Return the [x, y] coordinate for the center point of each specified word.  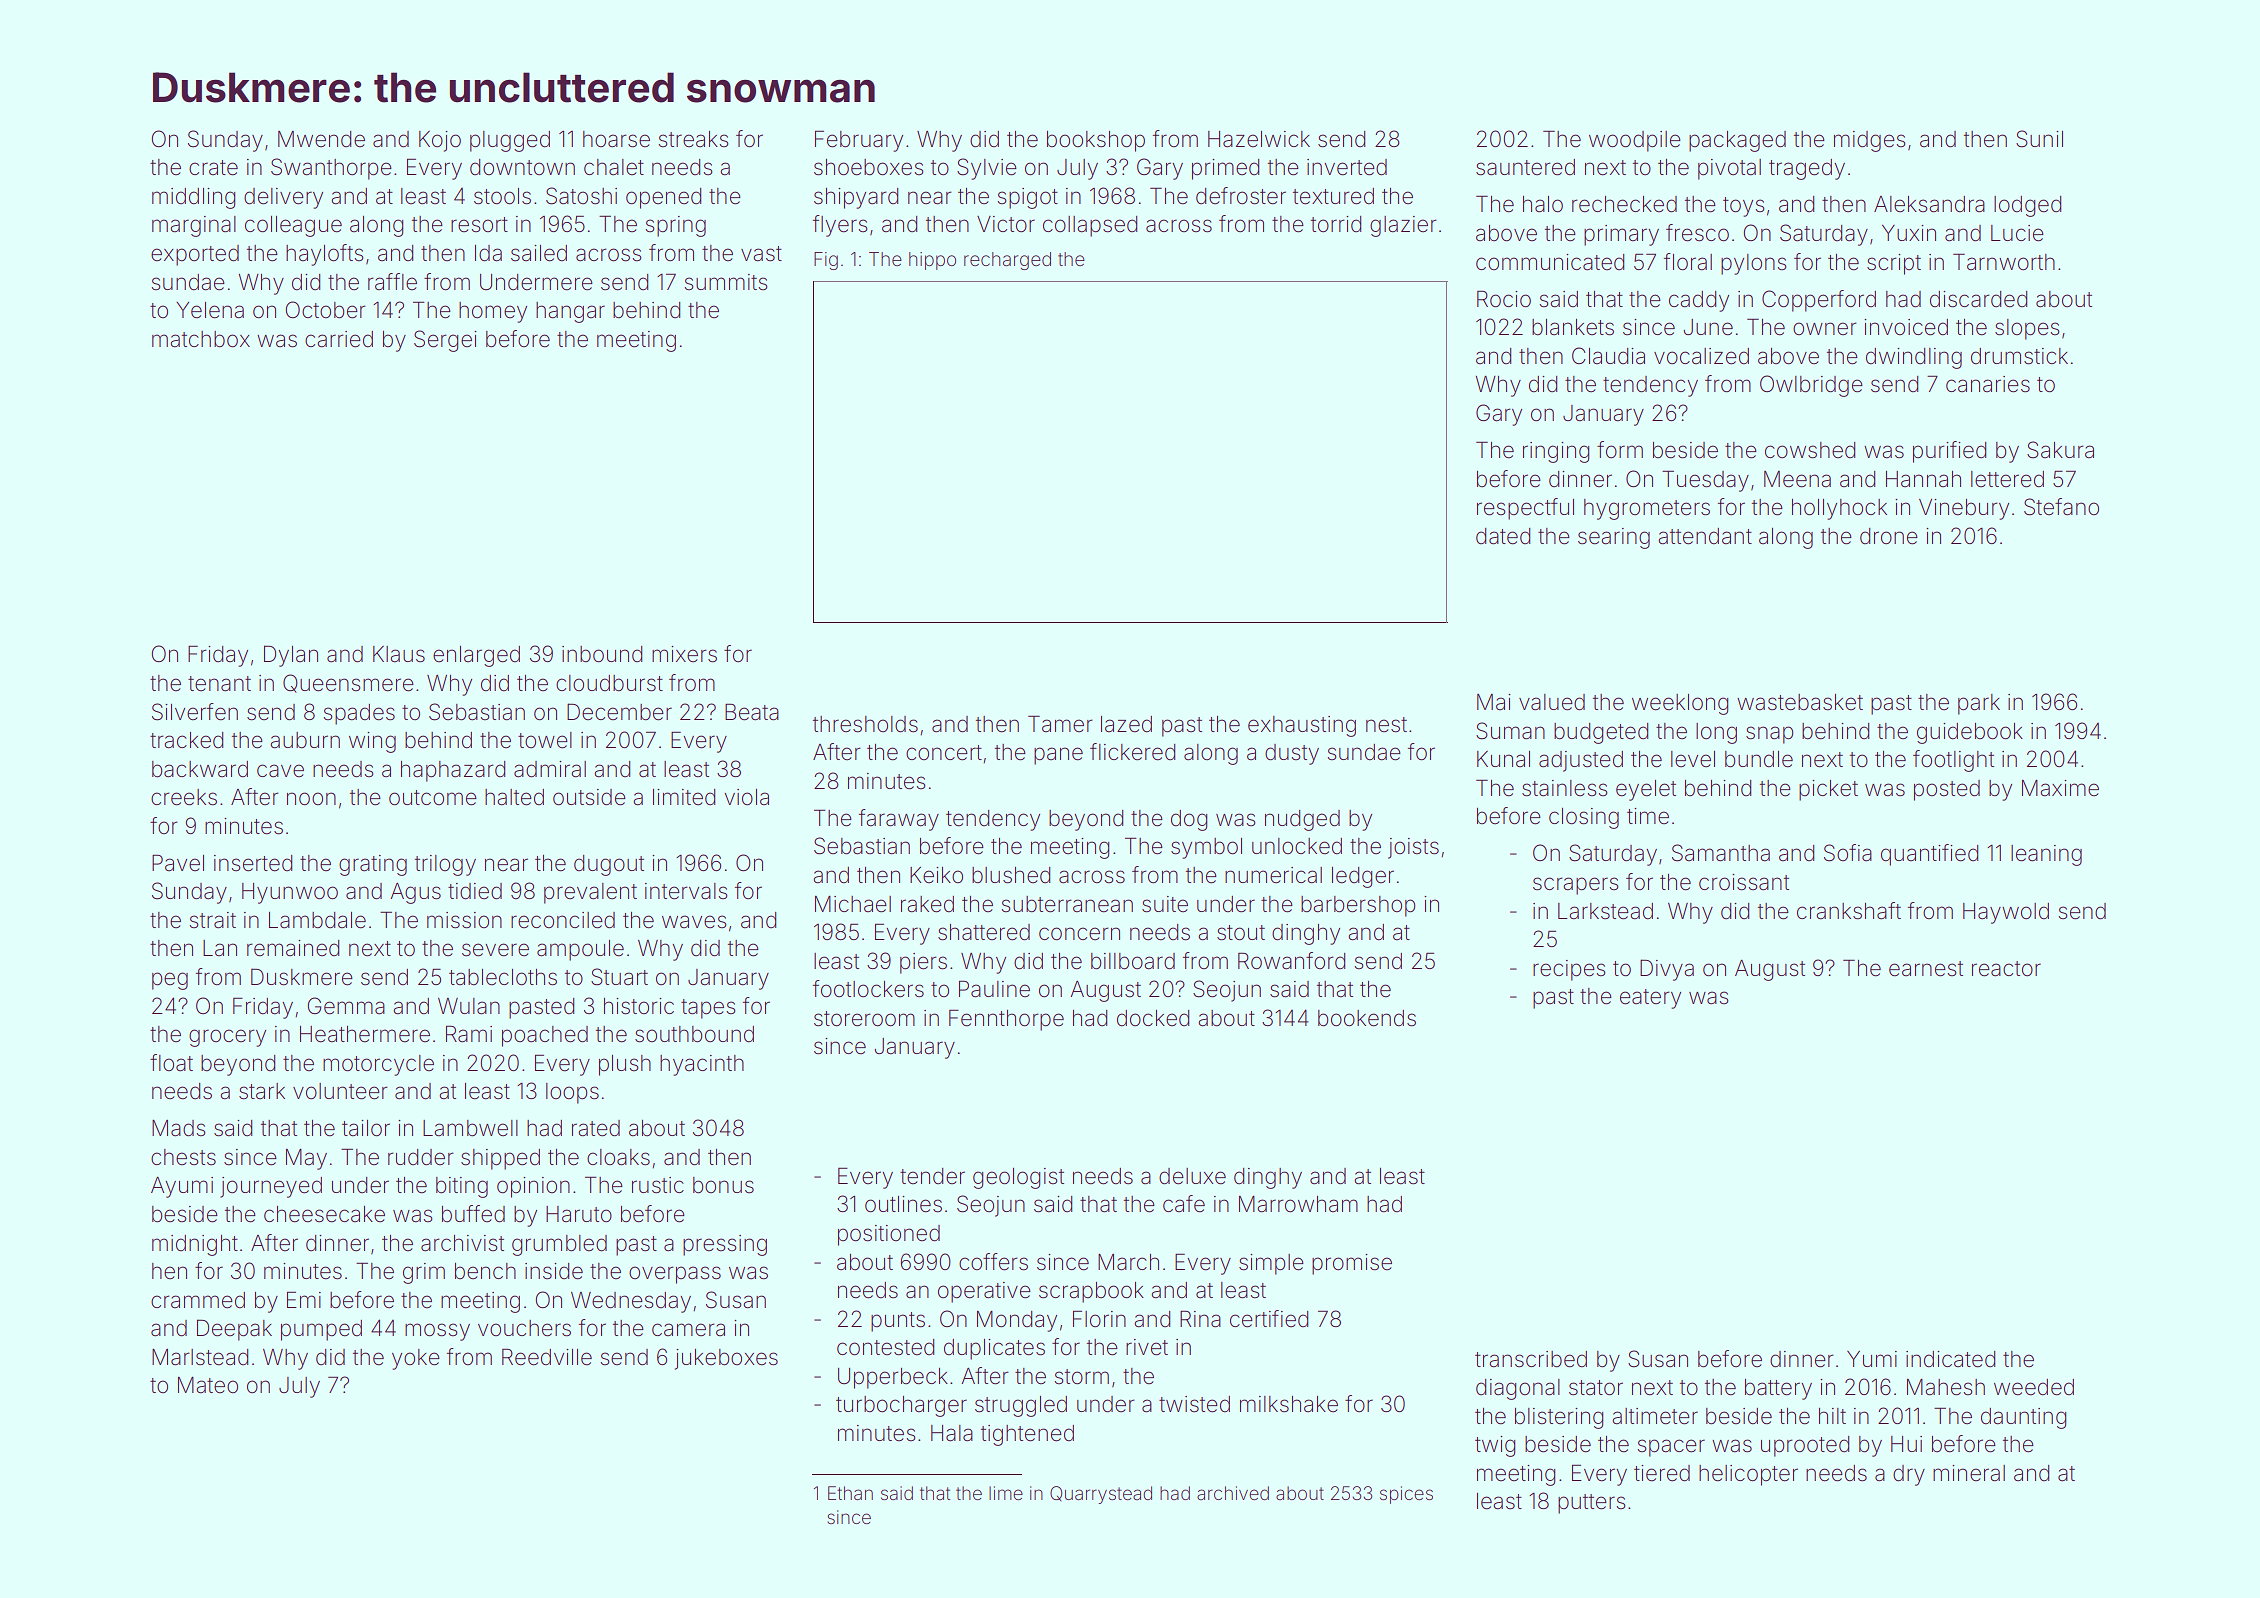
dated [1503, 536]
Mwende [321, 139]
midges [1869, 141]
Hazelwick [1259, 139]
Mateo [208, 1385]
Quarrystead [1101, 1495]
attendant [1705, 536]
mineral [1969, 1473]
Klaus [399, 654]
